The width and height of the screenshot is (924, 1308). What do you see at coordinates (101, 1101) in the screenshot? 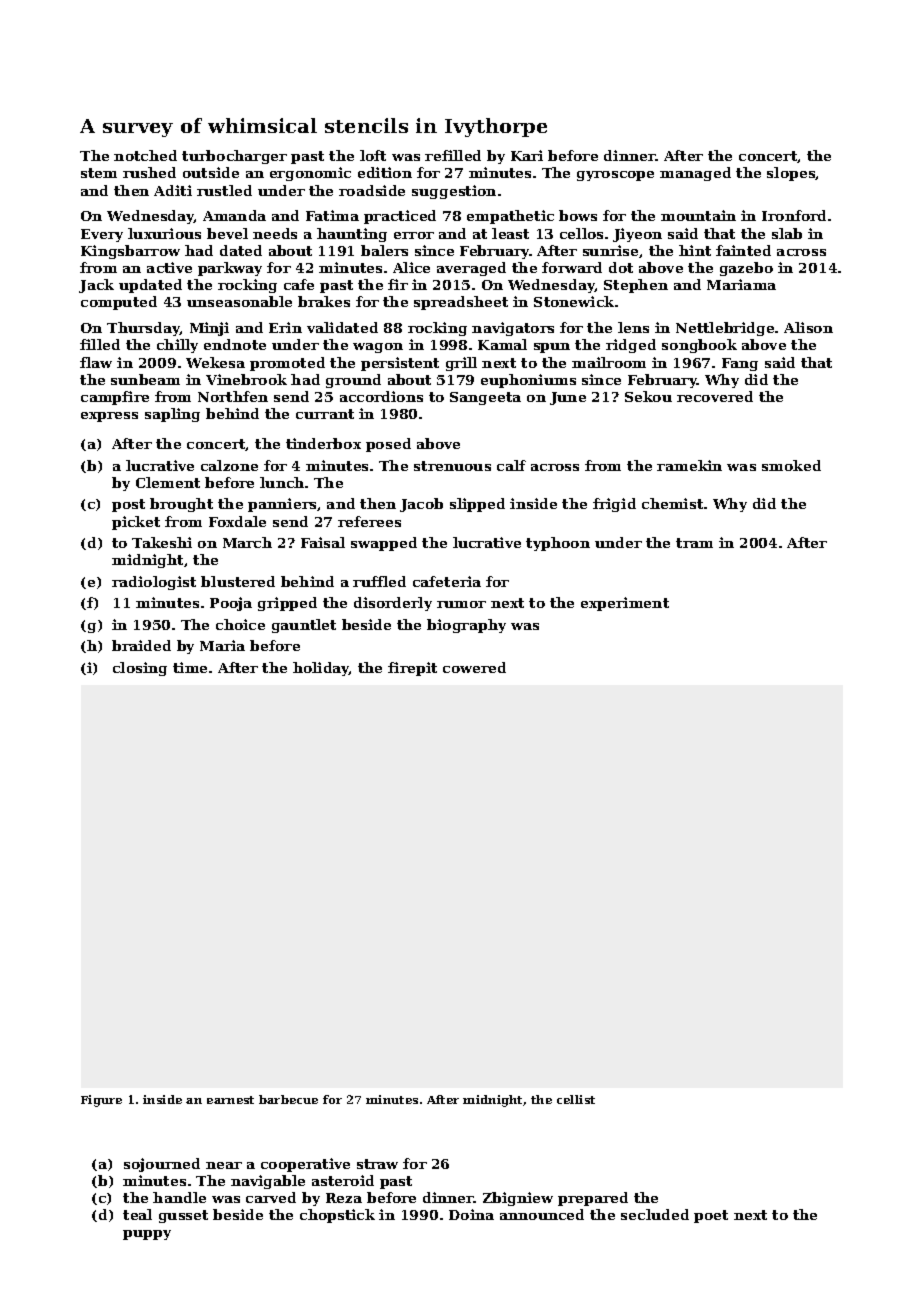
I see `Figure` at bounding box center [101, 1101].
